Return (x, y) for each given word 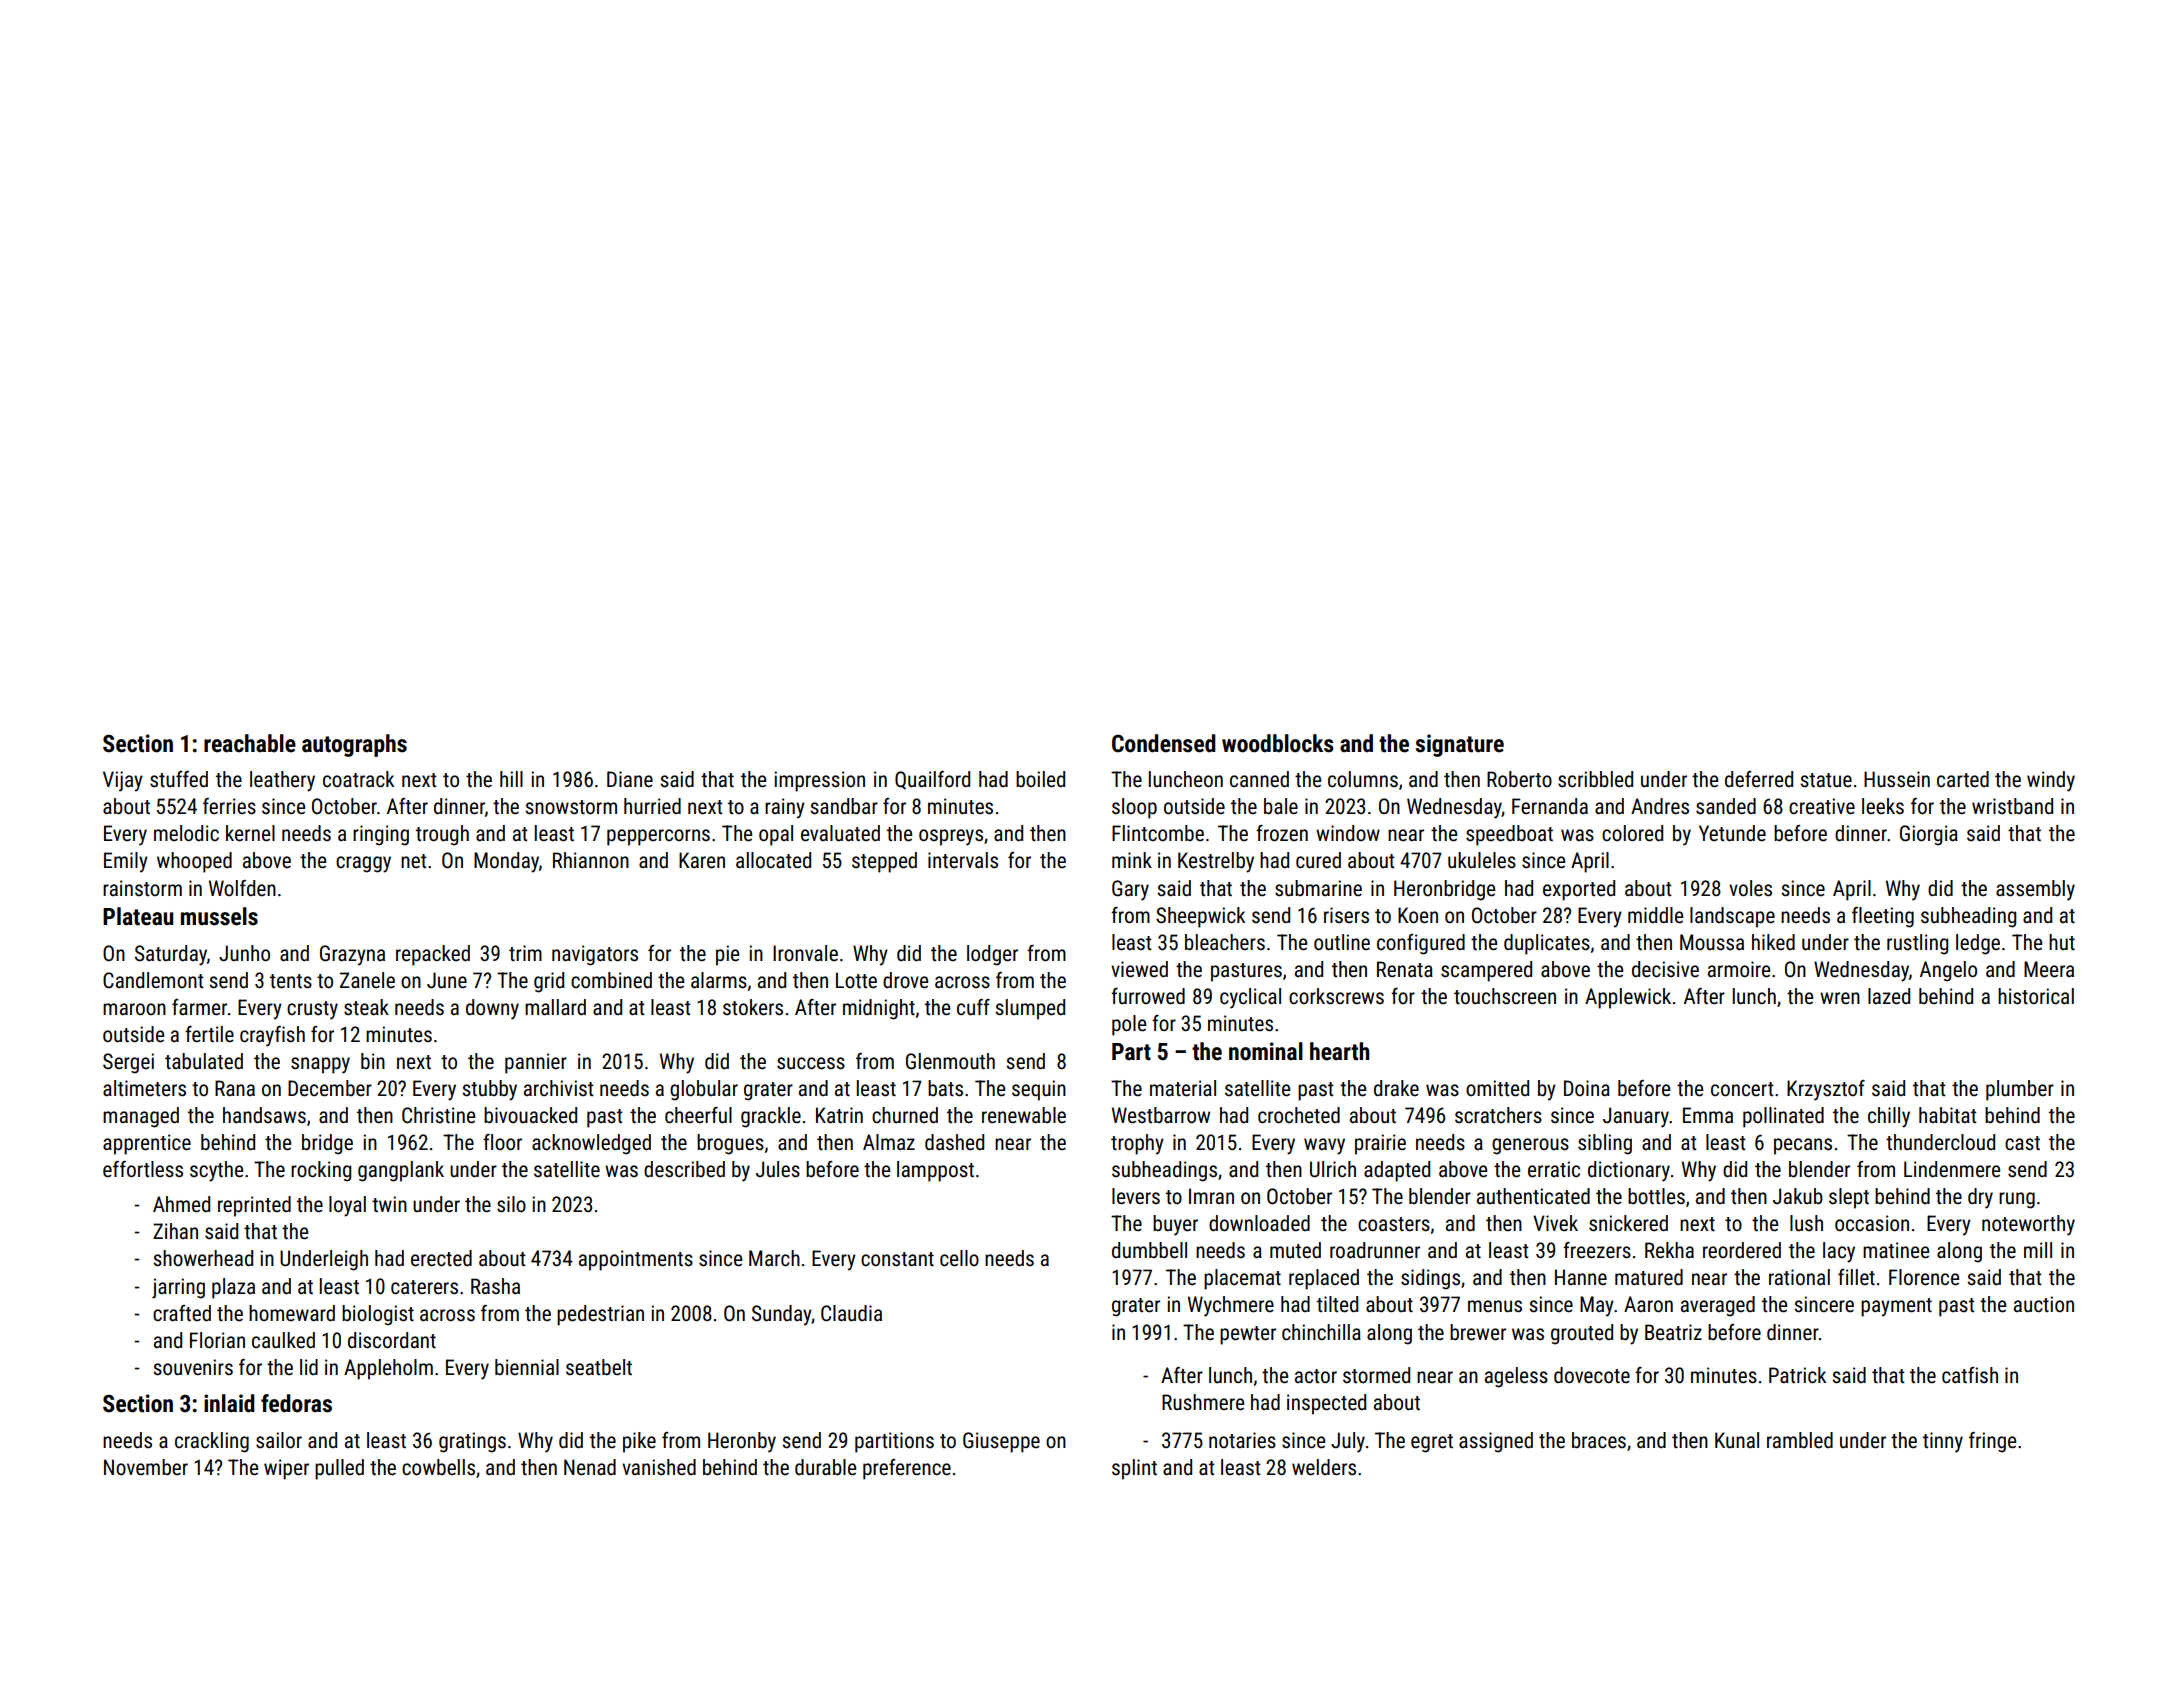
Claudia (851, 1313)
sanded (1726, 806)
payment (1896, 1307)
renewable (1024, 1115)
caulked (283, 1340)
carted (1963, 779)
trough (442, 835)
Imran (1211, 1196)
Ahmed (181, 1204)
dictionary (1629, 1171)
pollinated (1783, 1117)
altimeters (144, 1088)
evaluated (840, 833)
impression (819, 781)
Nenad (590, 1467)
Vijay (123, 781)
